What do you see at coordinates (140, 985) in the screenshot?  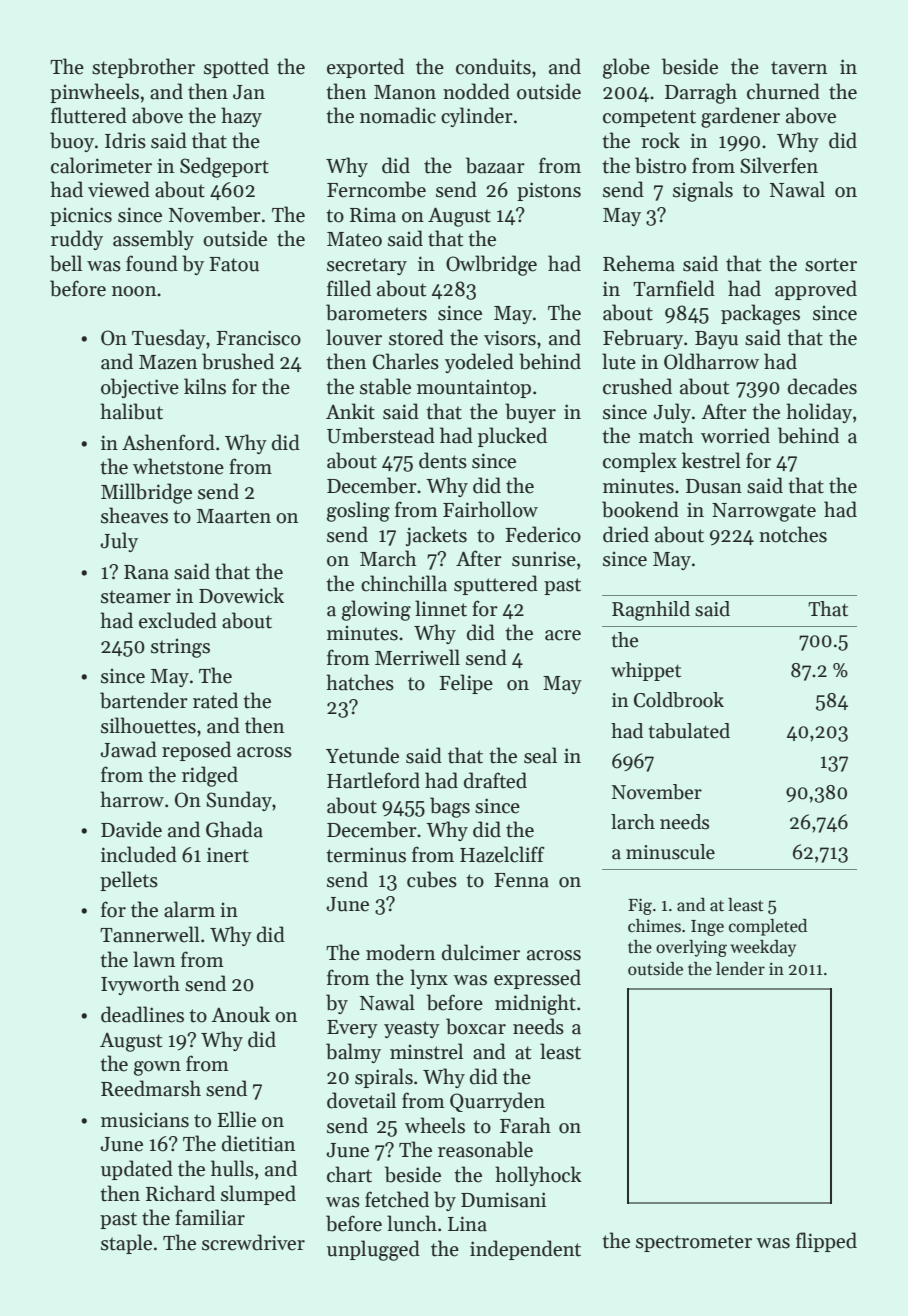 I see `Ivyworth` at bounding box center [140, 985].
